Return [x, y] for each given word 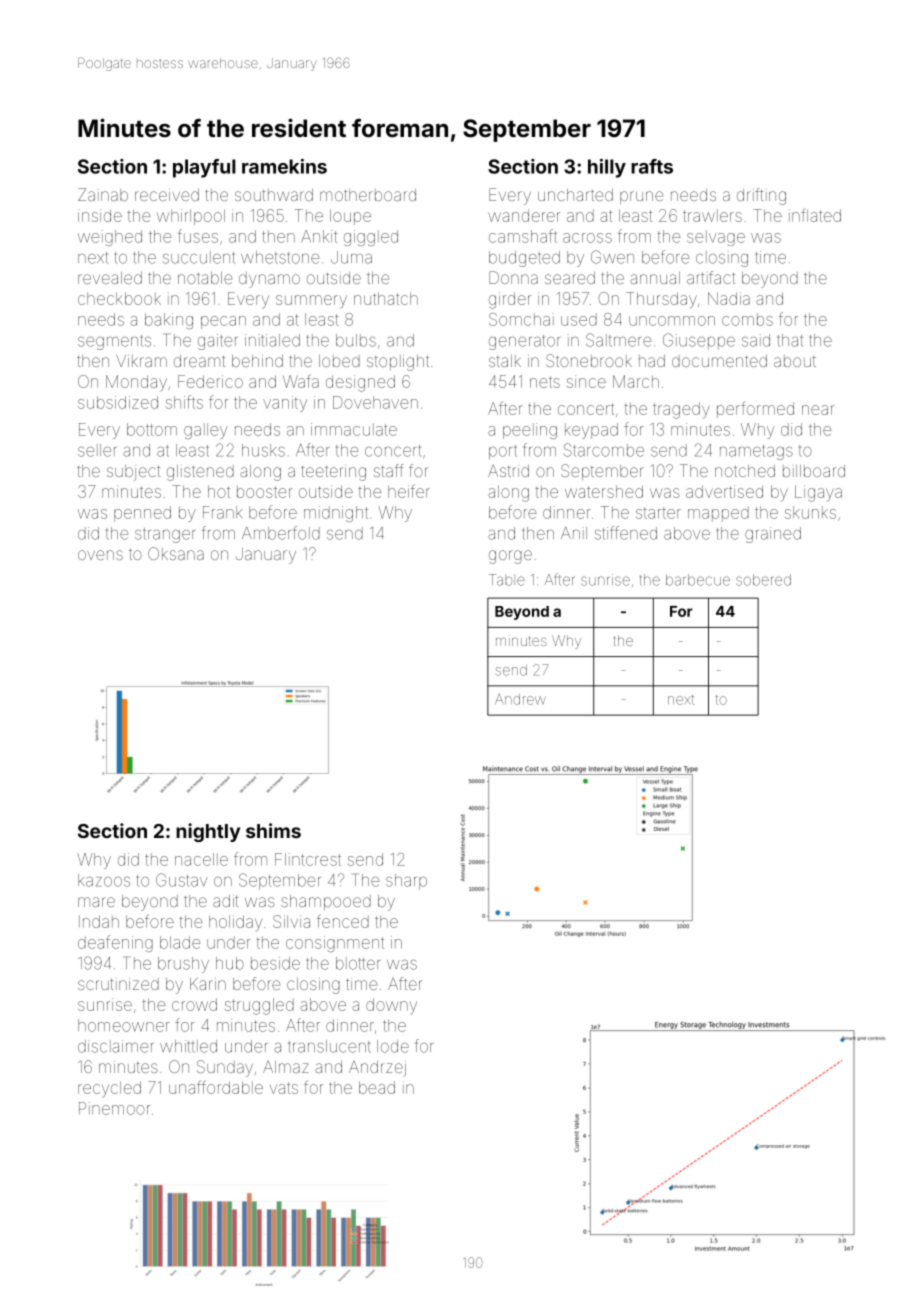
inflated [815, 215]
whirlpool [191, 217]
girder [510, 300]
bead [377, 1087]
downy [391, 1006]
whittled [188, 1046]
